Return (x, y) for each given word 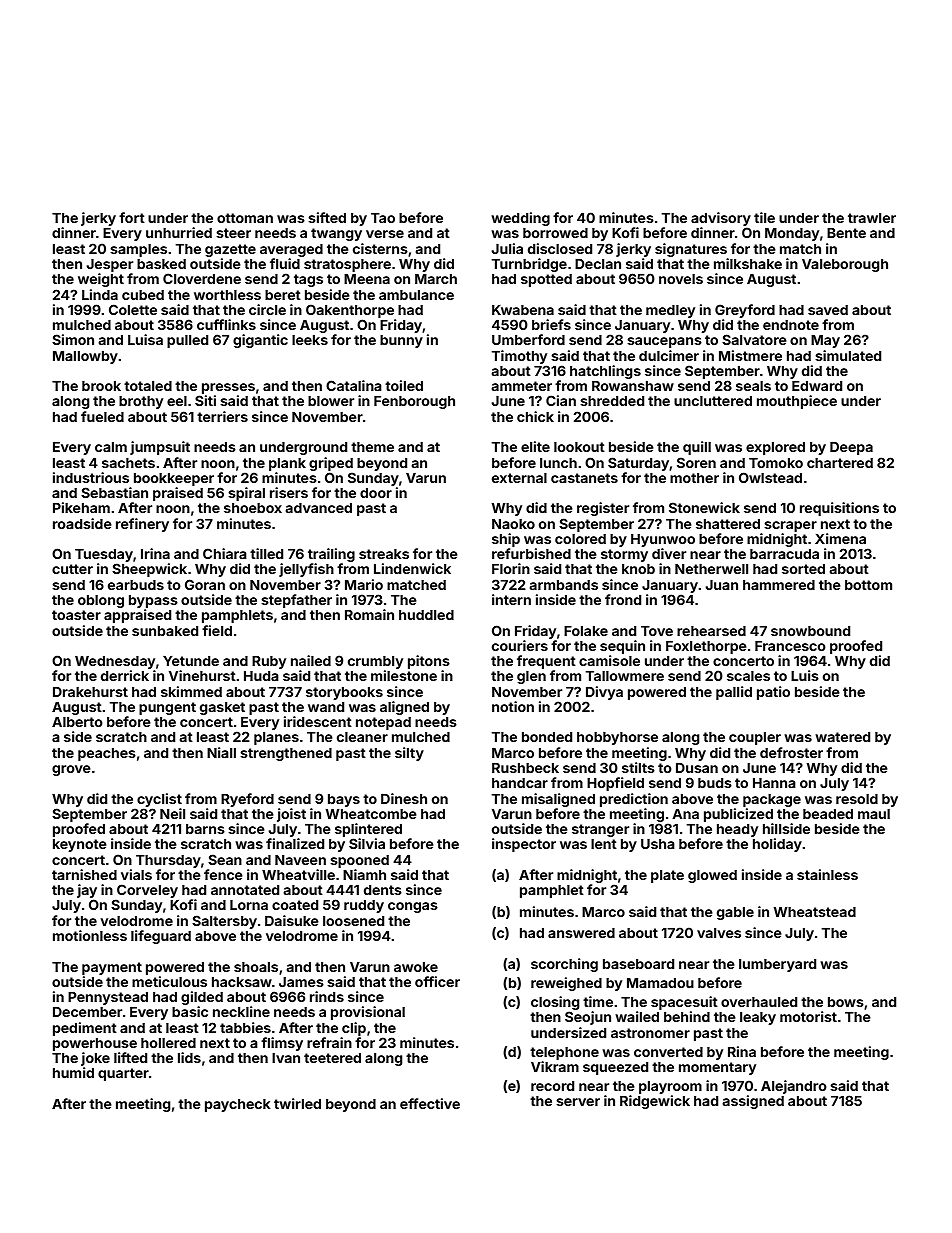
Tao (383, 218)
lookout (579, 447)
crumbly (375, 662)
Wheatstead (815, 912)
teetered (332, 1058)
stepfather (296, 601)
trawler (872, 218)
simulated (848, 355)
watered (842, 737)
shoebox (253, 508)
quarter (123, 1074)
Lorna (249, 905)
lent (604, 844)
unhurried (179, 232)
